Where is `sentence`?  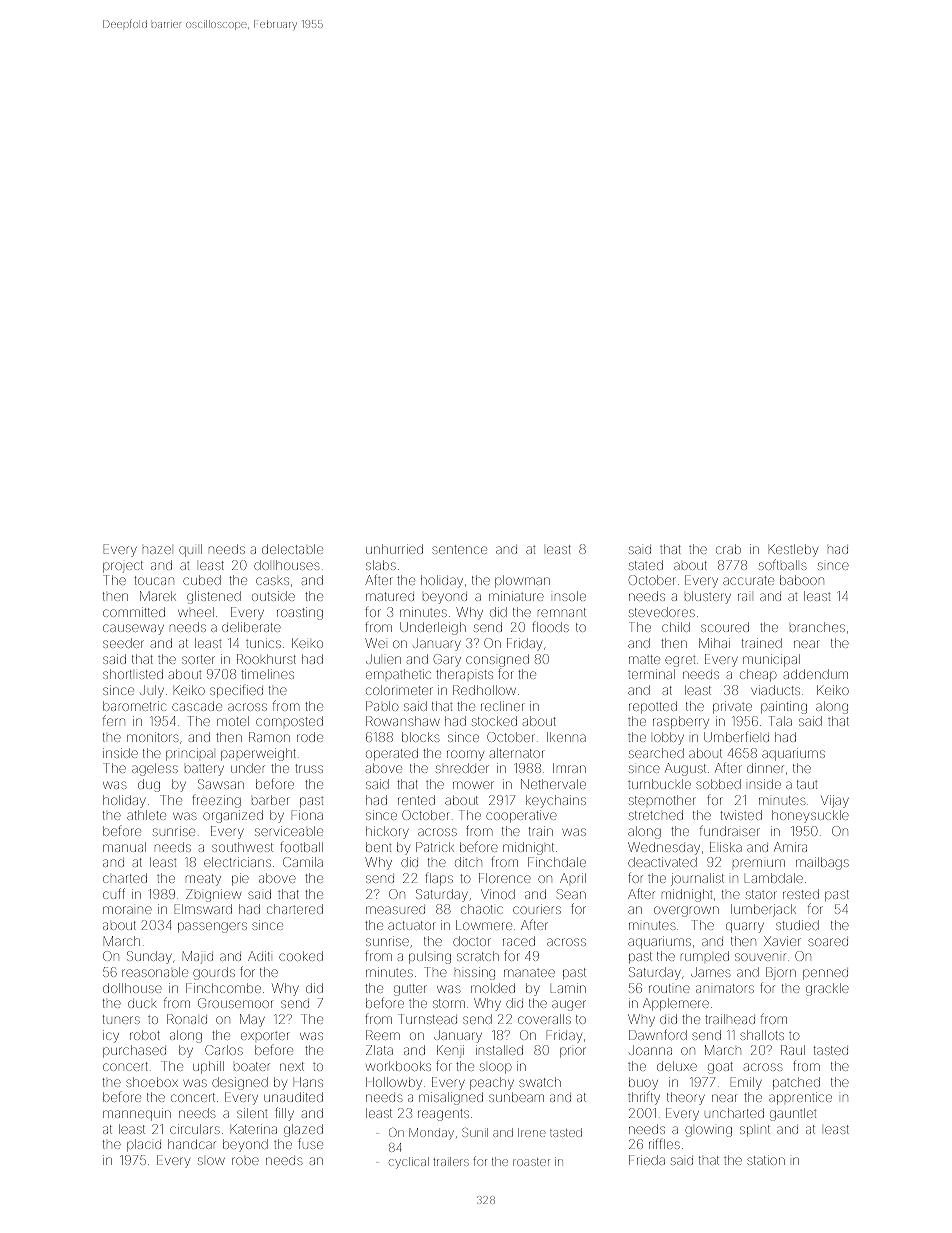 sentence is located at coordinates (459, 549).
